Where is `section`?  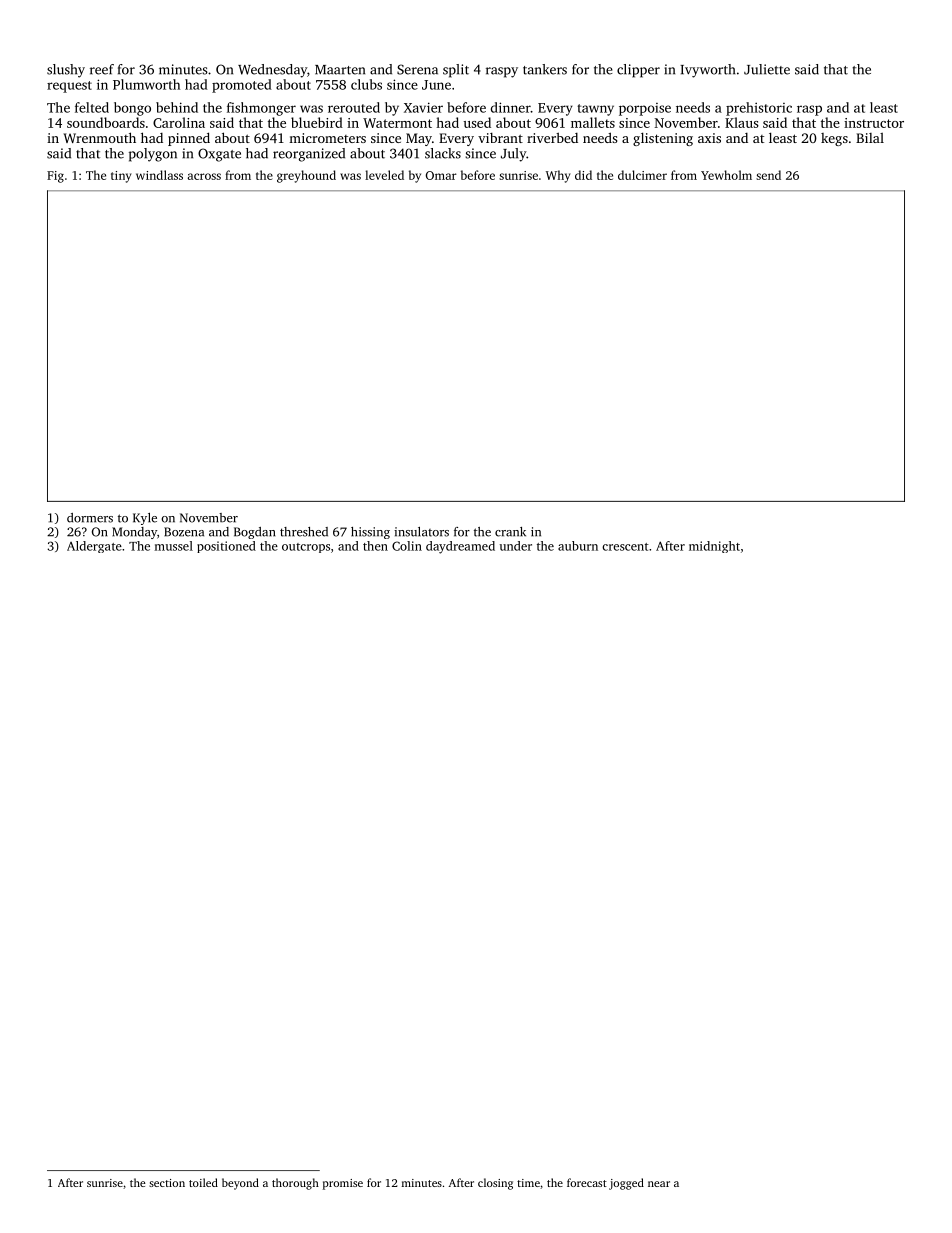 section is located at coordinates (167, 1183).
